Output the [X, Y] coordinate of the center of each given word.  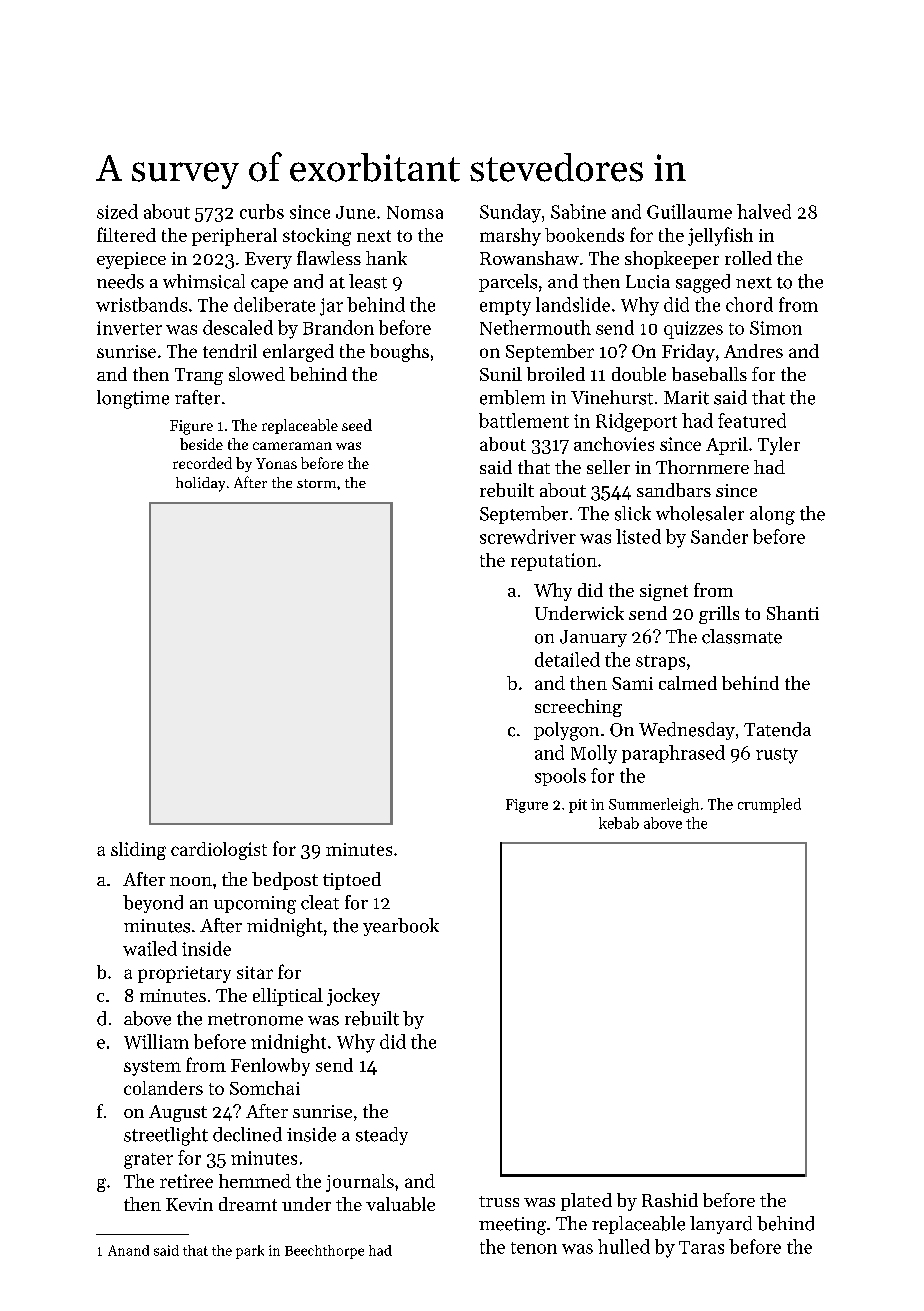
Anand [128, 1250]
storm [316, 483]
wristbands [141, 304]
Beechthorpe [324, 1252]
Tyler [779, 446]
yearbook [401, 927]
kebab [619, 823]
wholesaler [700, 513]
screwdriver [528, 536]
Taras [701, 1247]
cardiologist [219, 851]
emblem [512, 397]
